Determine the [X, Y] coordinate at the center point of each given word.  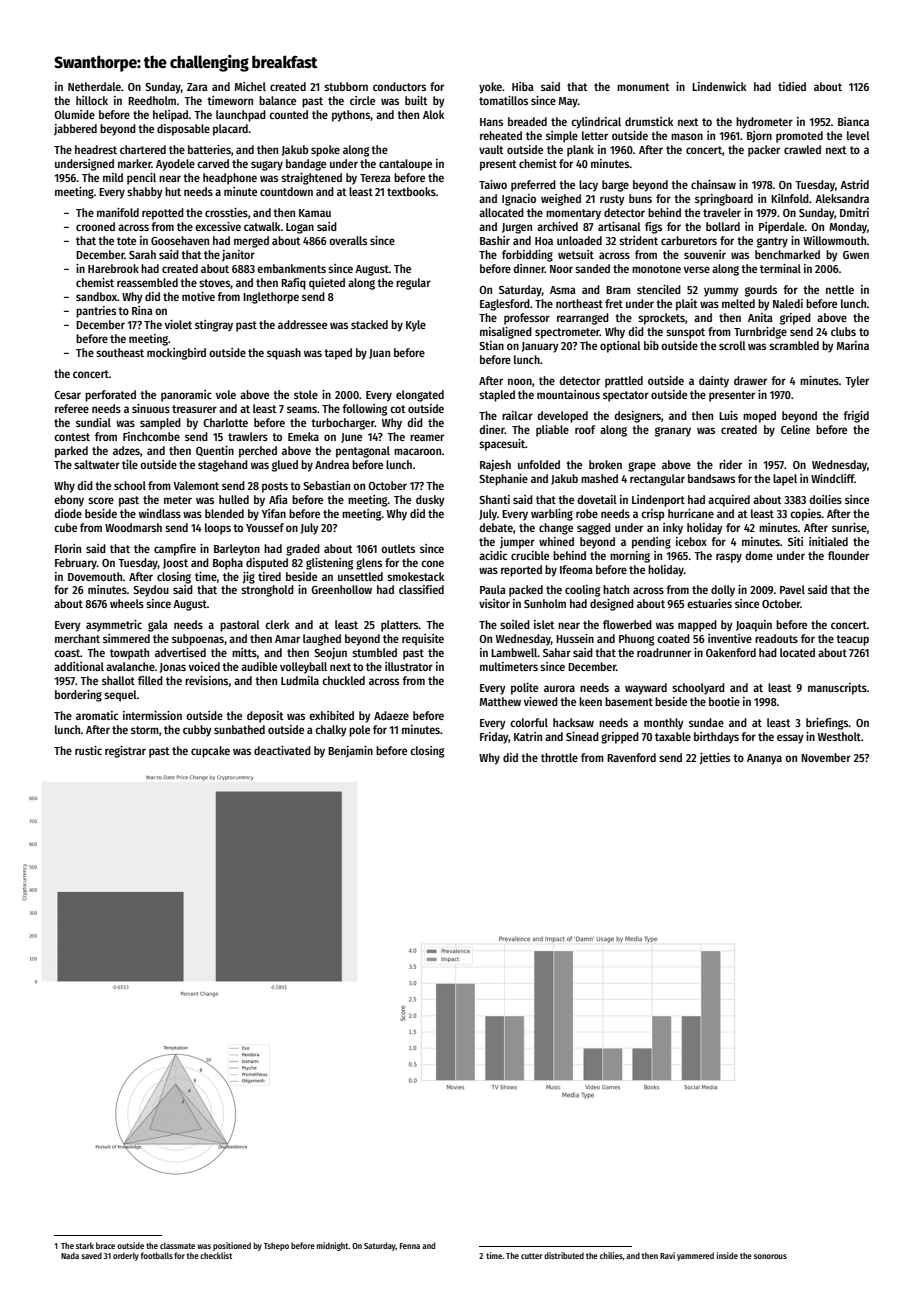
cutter [532, 1256]
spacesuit [502, 445]
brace [105, 1245]
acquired [729, 501]
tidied [792, 86]
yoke [490, 88]
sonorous [770, 1256]
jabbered [75, 130]
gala [158, 626]
